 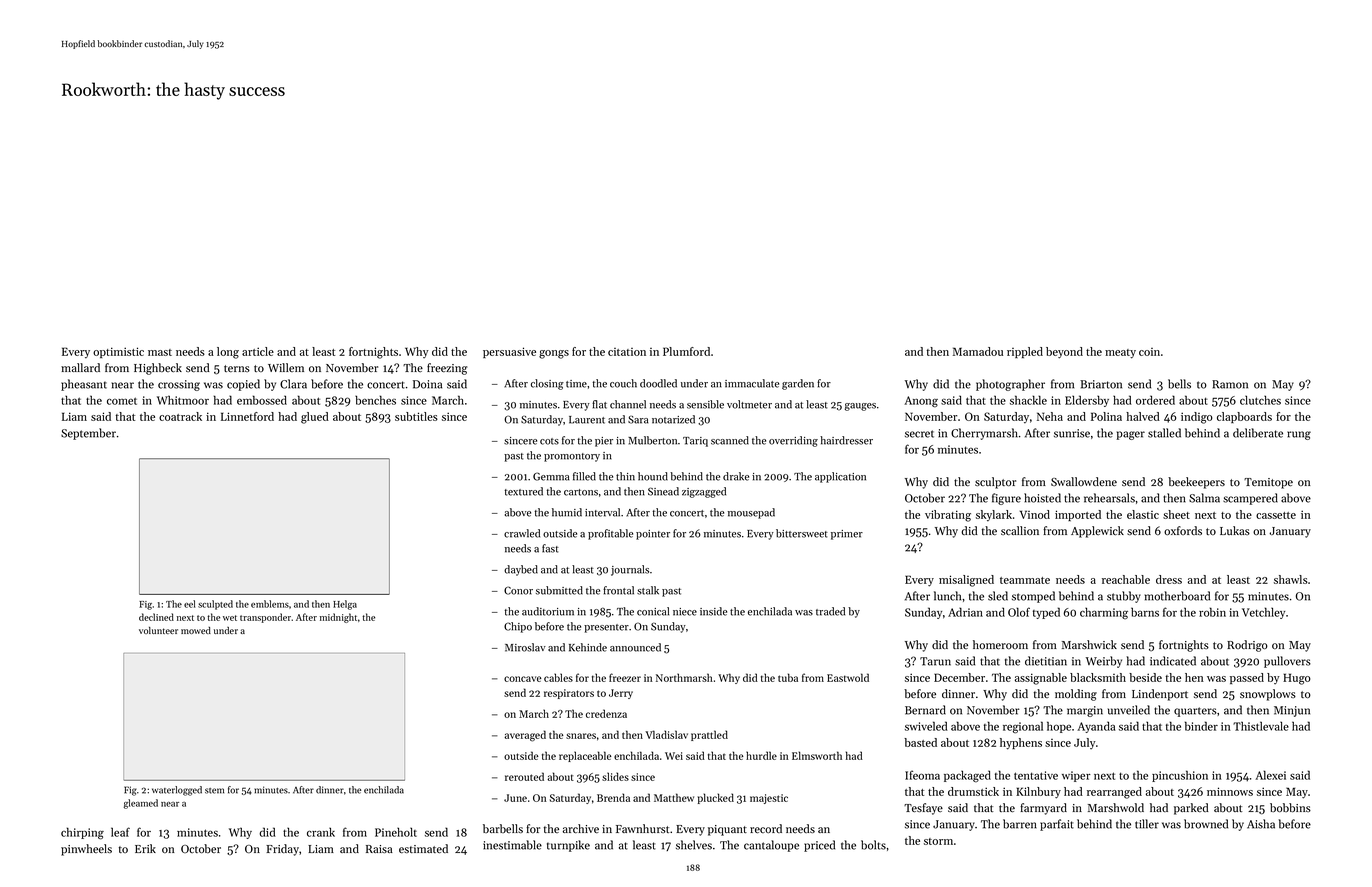 What do you see at coordinates (686, 351) in the image?
I see `Plumford` at bounding box center [686, 351].
